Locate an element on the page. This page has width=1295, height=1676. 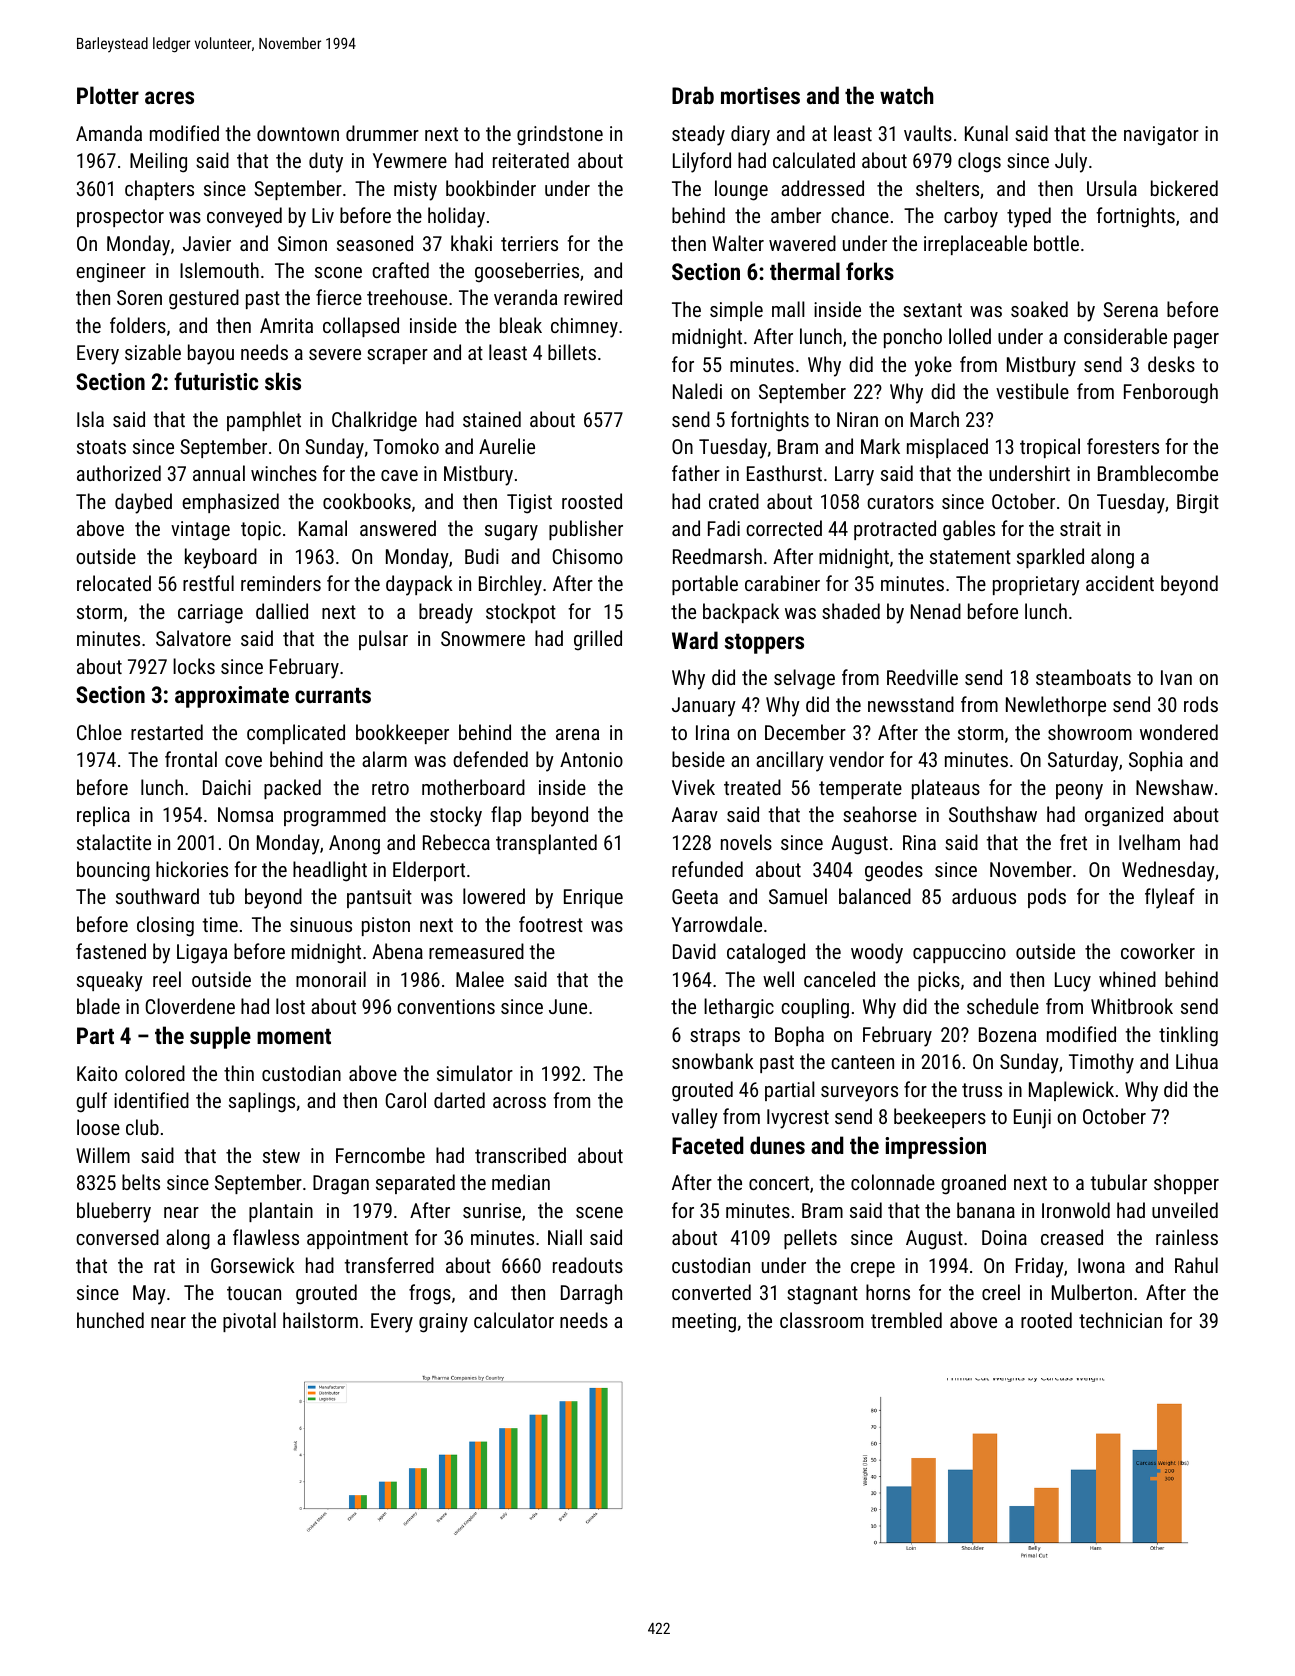
pellets is located at coordinates (810, 1239).
